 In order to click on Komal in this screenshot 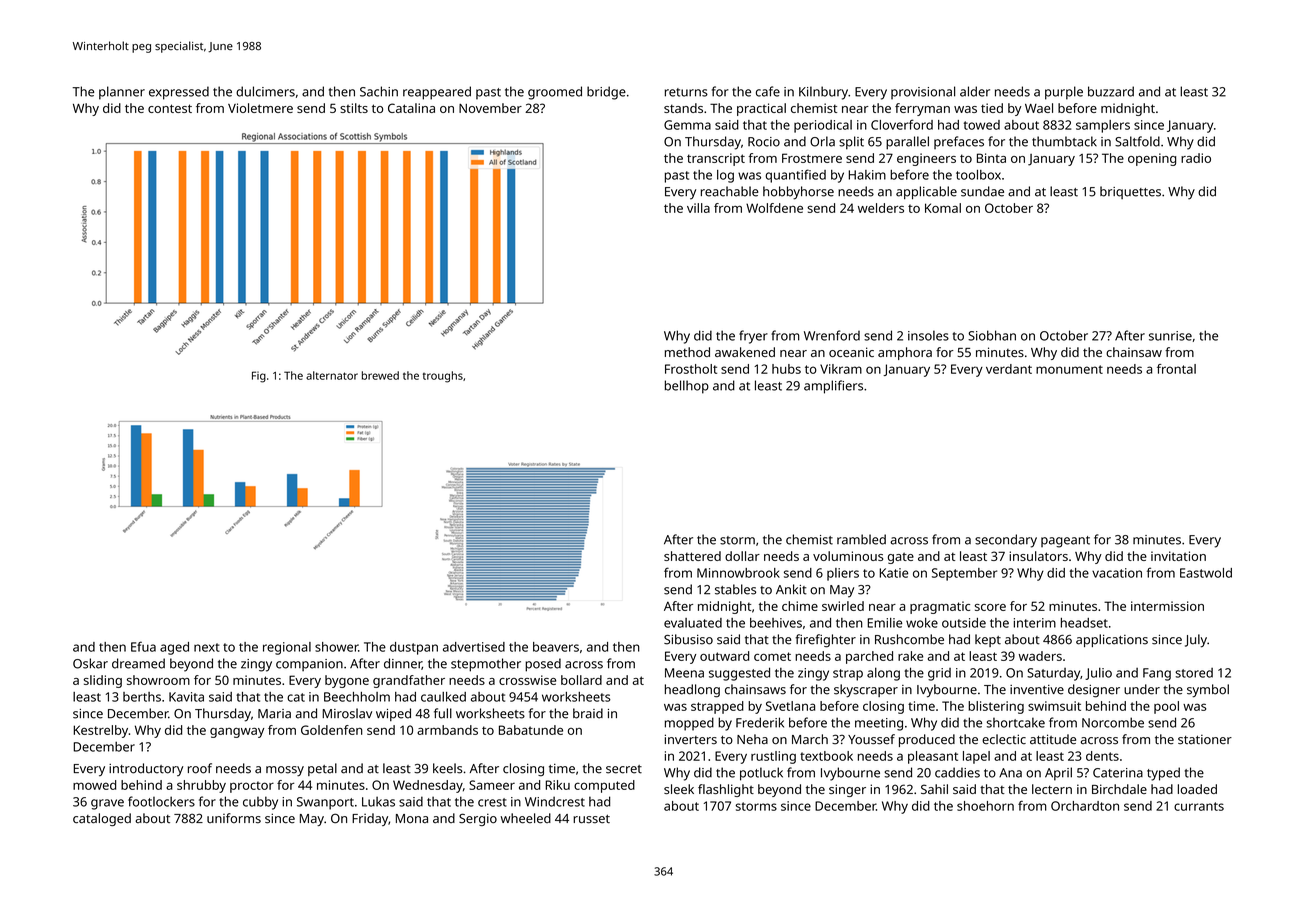, I will do `click(943, 208)`.
